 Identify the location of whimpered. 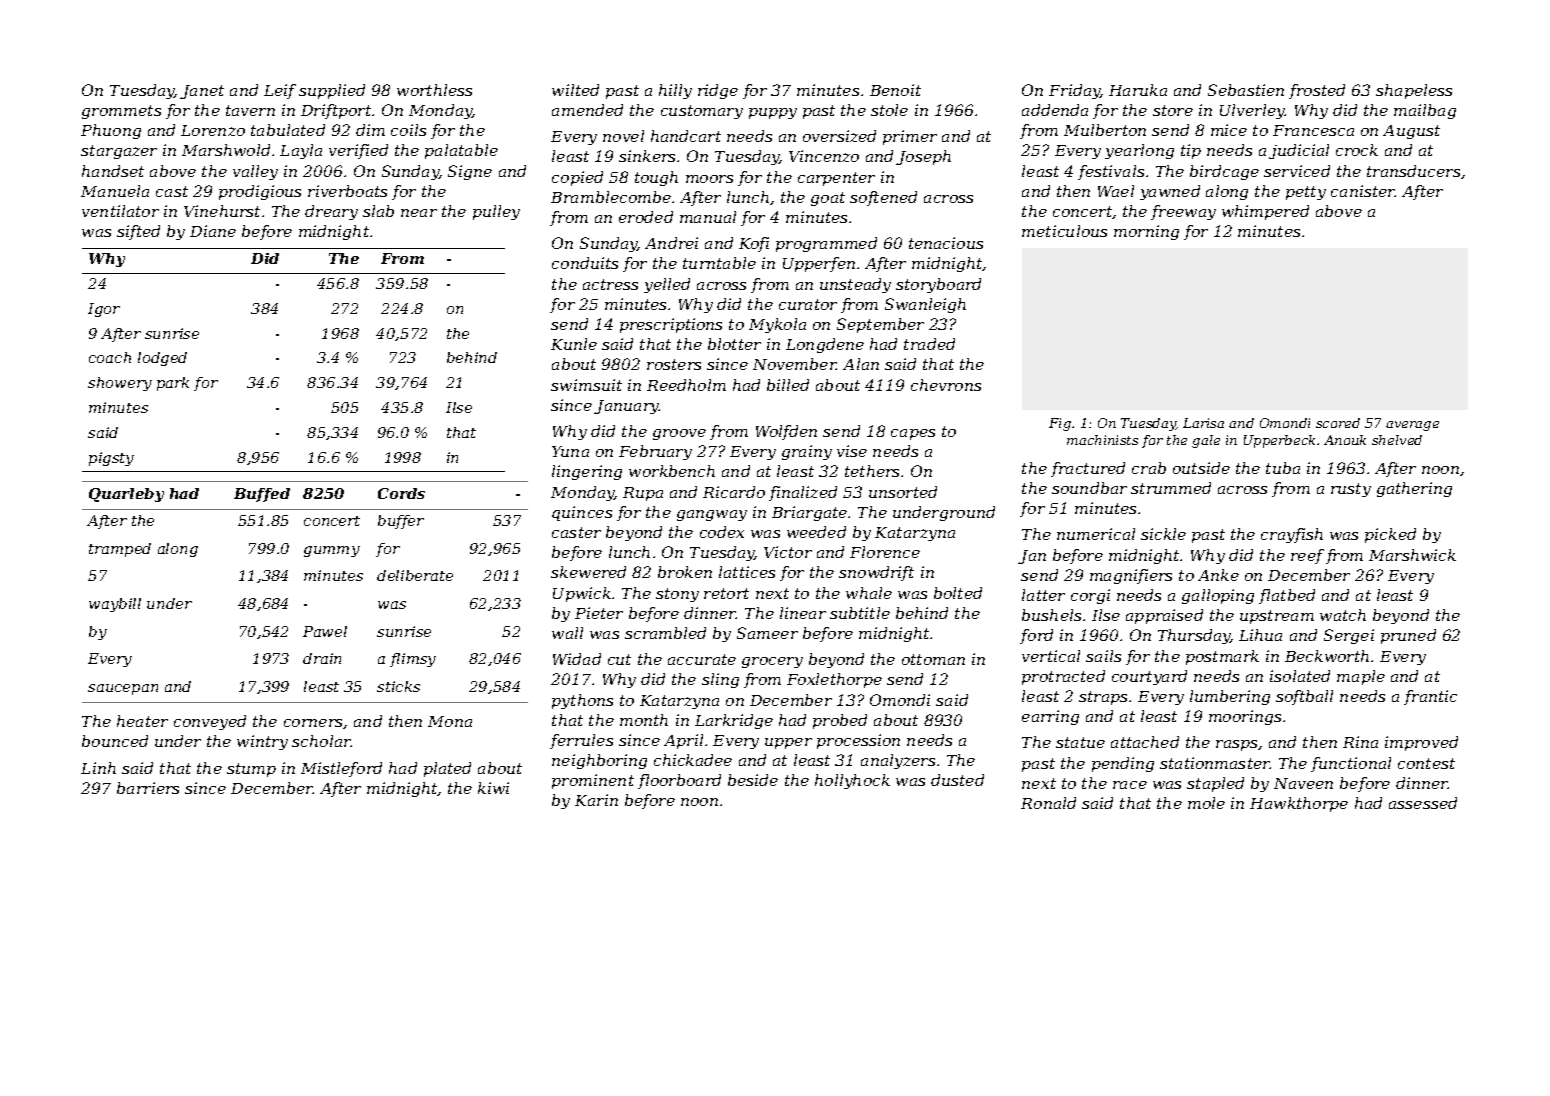
(1265, 212).
